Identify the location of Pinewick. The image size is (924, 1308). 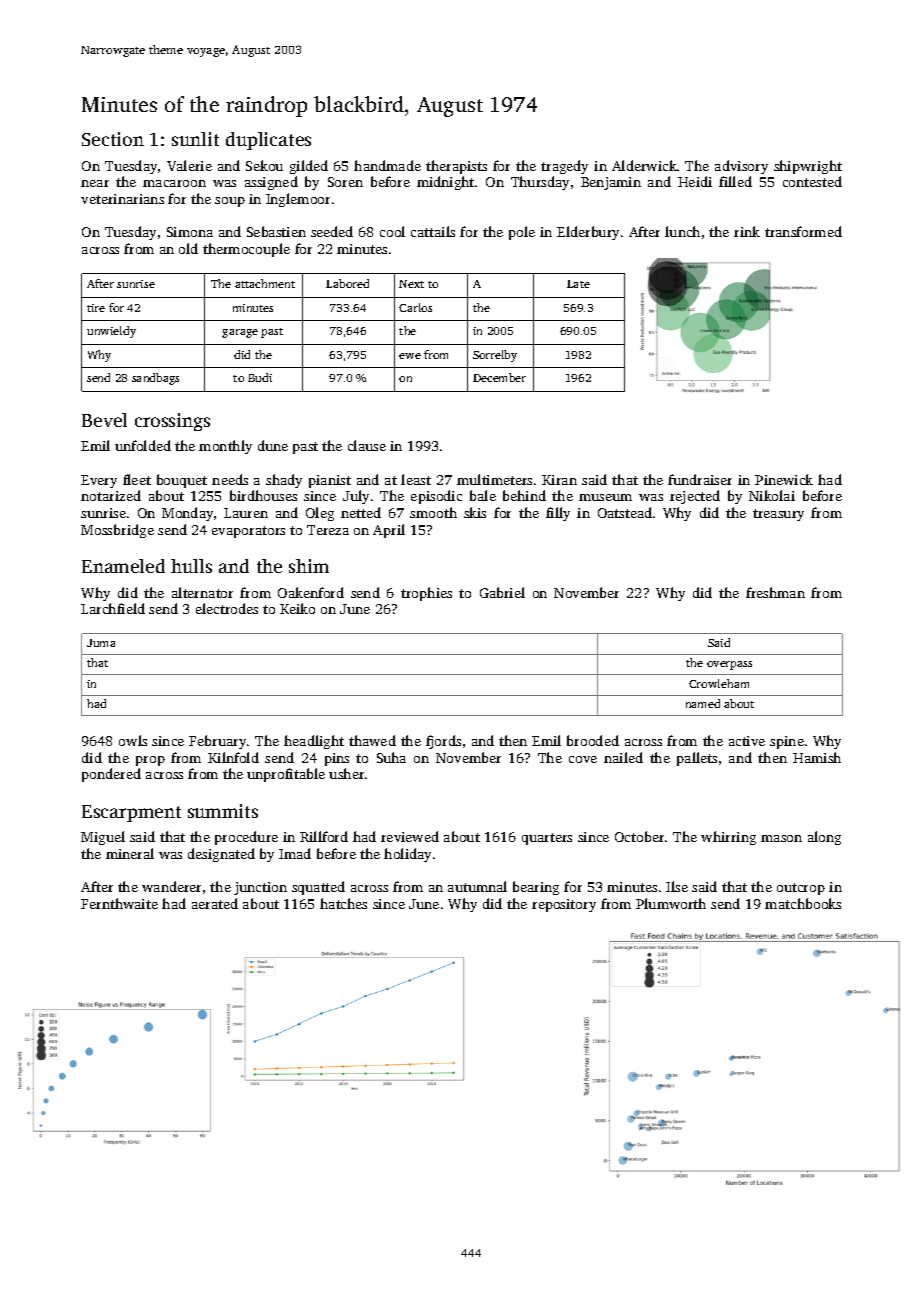
(784, 479).
